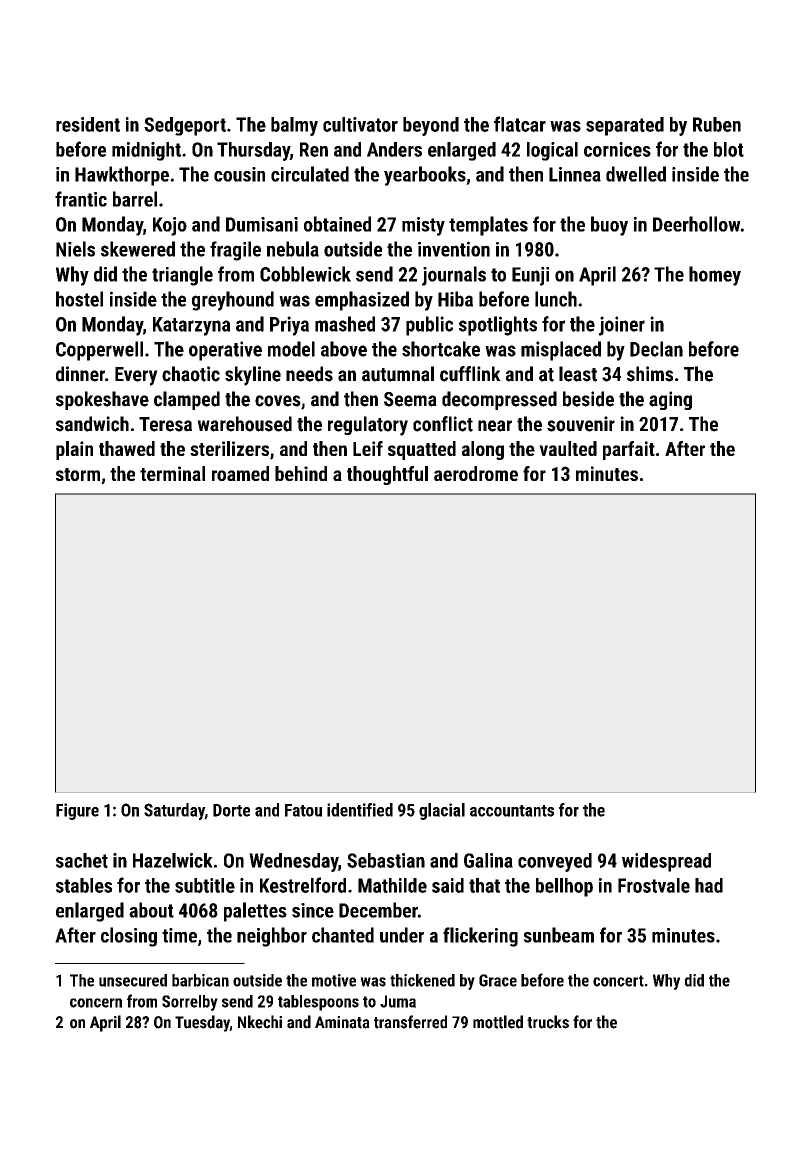  I want to click on Fatou, so click(303, 810).
